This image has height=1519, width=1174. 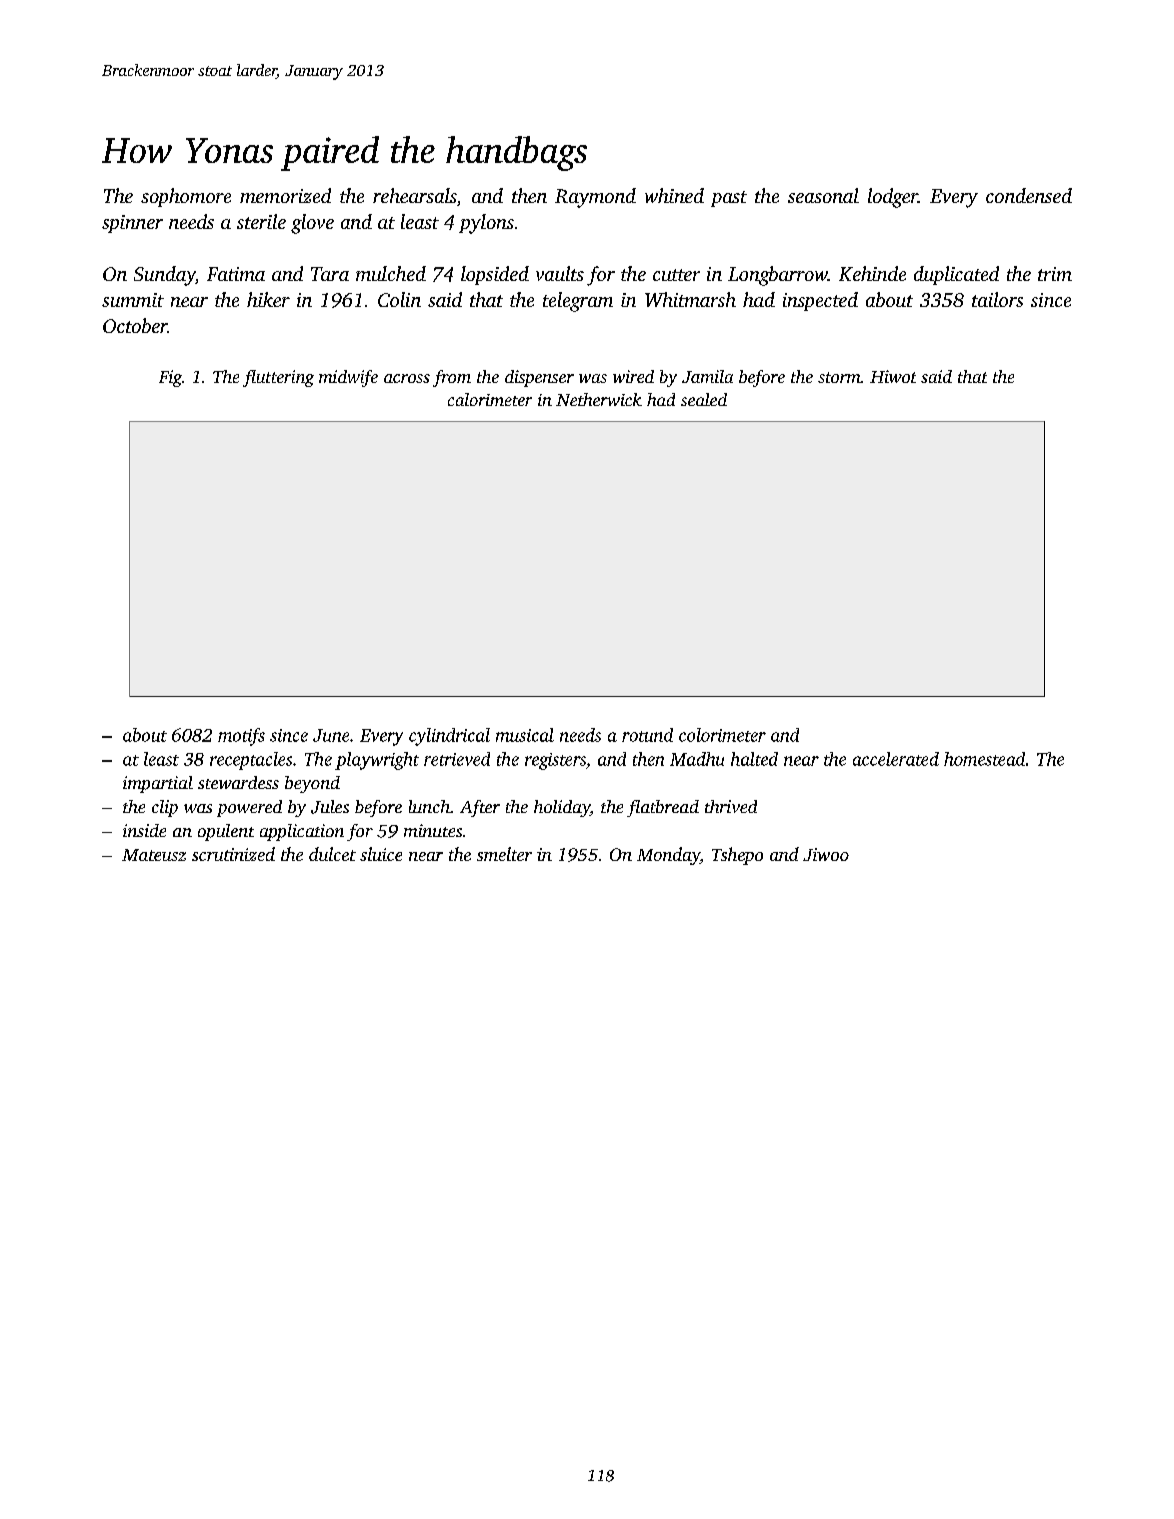 I want to click on fluttering, so click(x=278, y=378).
